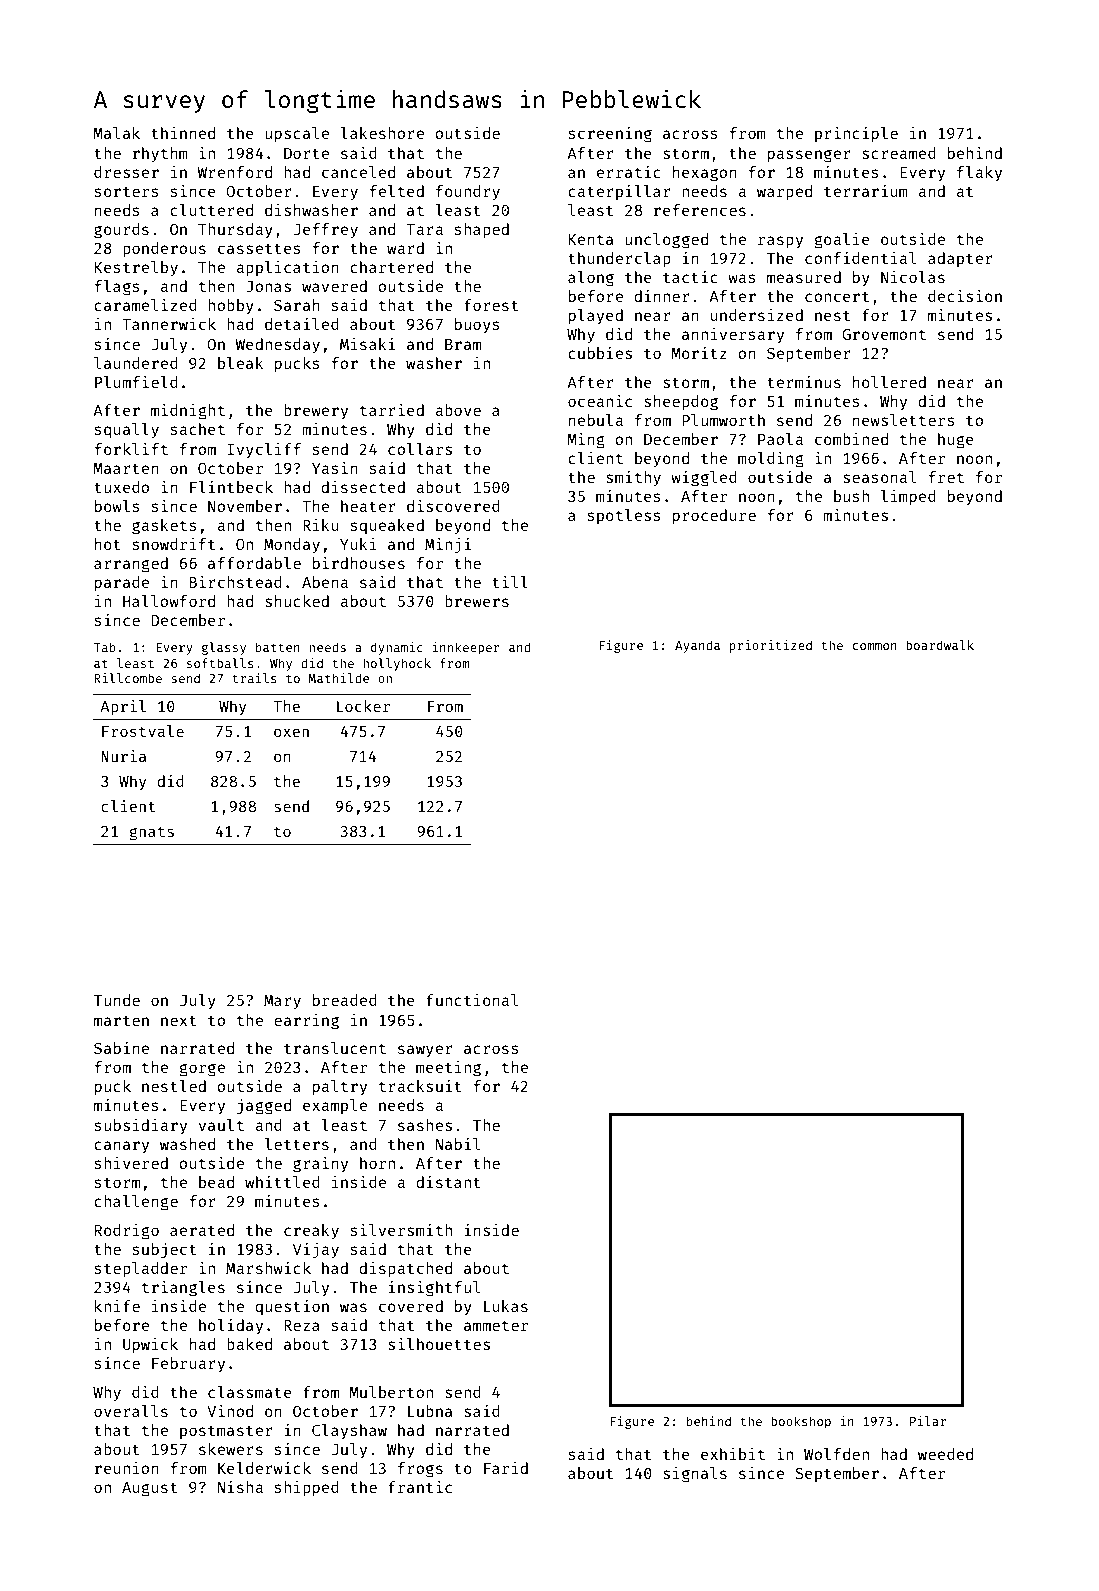 The width and height of the screenshot is (1099, 1591). What do you see at coordinates (150, 1489) in the screenshot?
I see `August` at bounding box center [150, 1489].
